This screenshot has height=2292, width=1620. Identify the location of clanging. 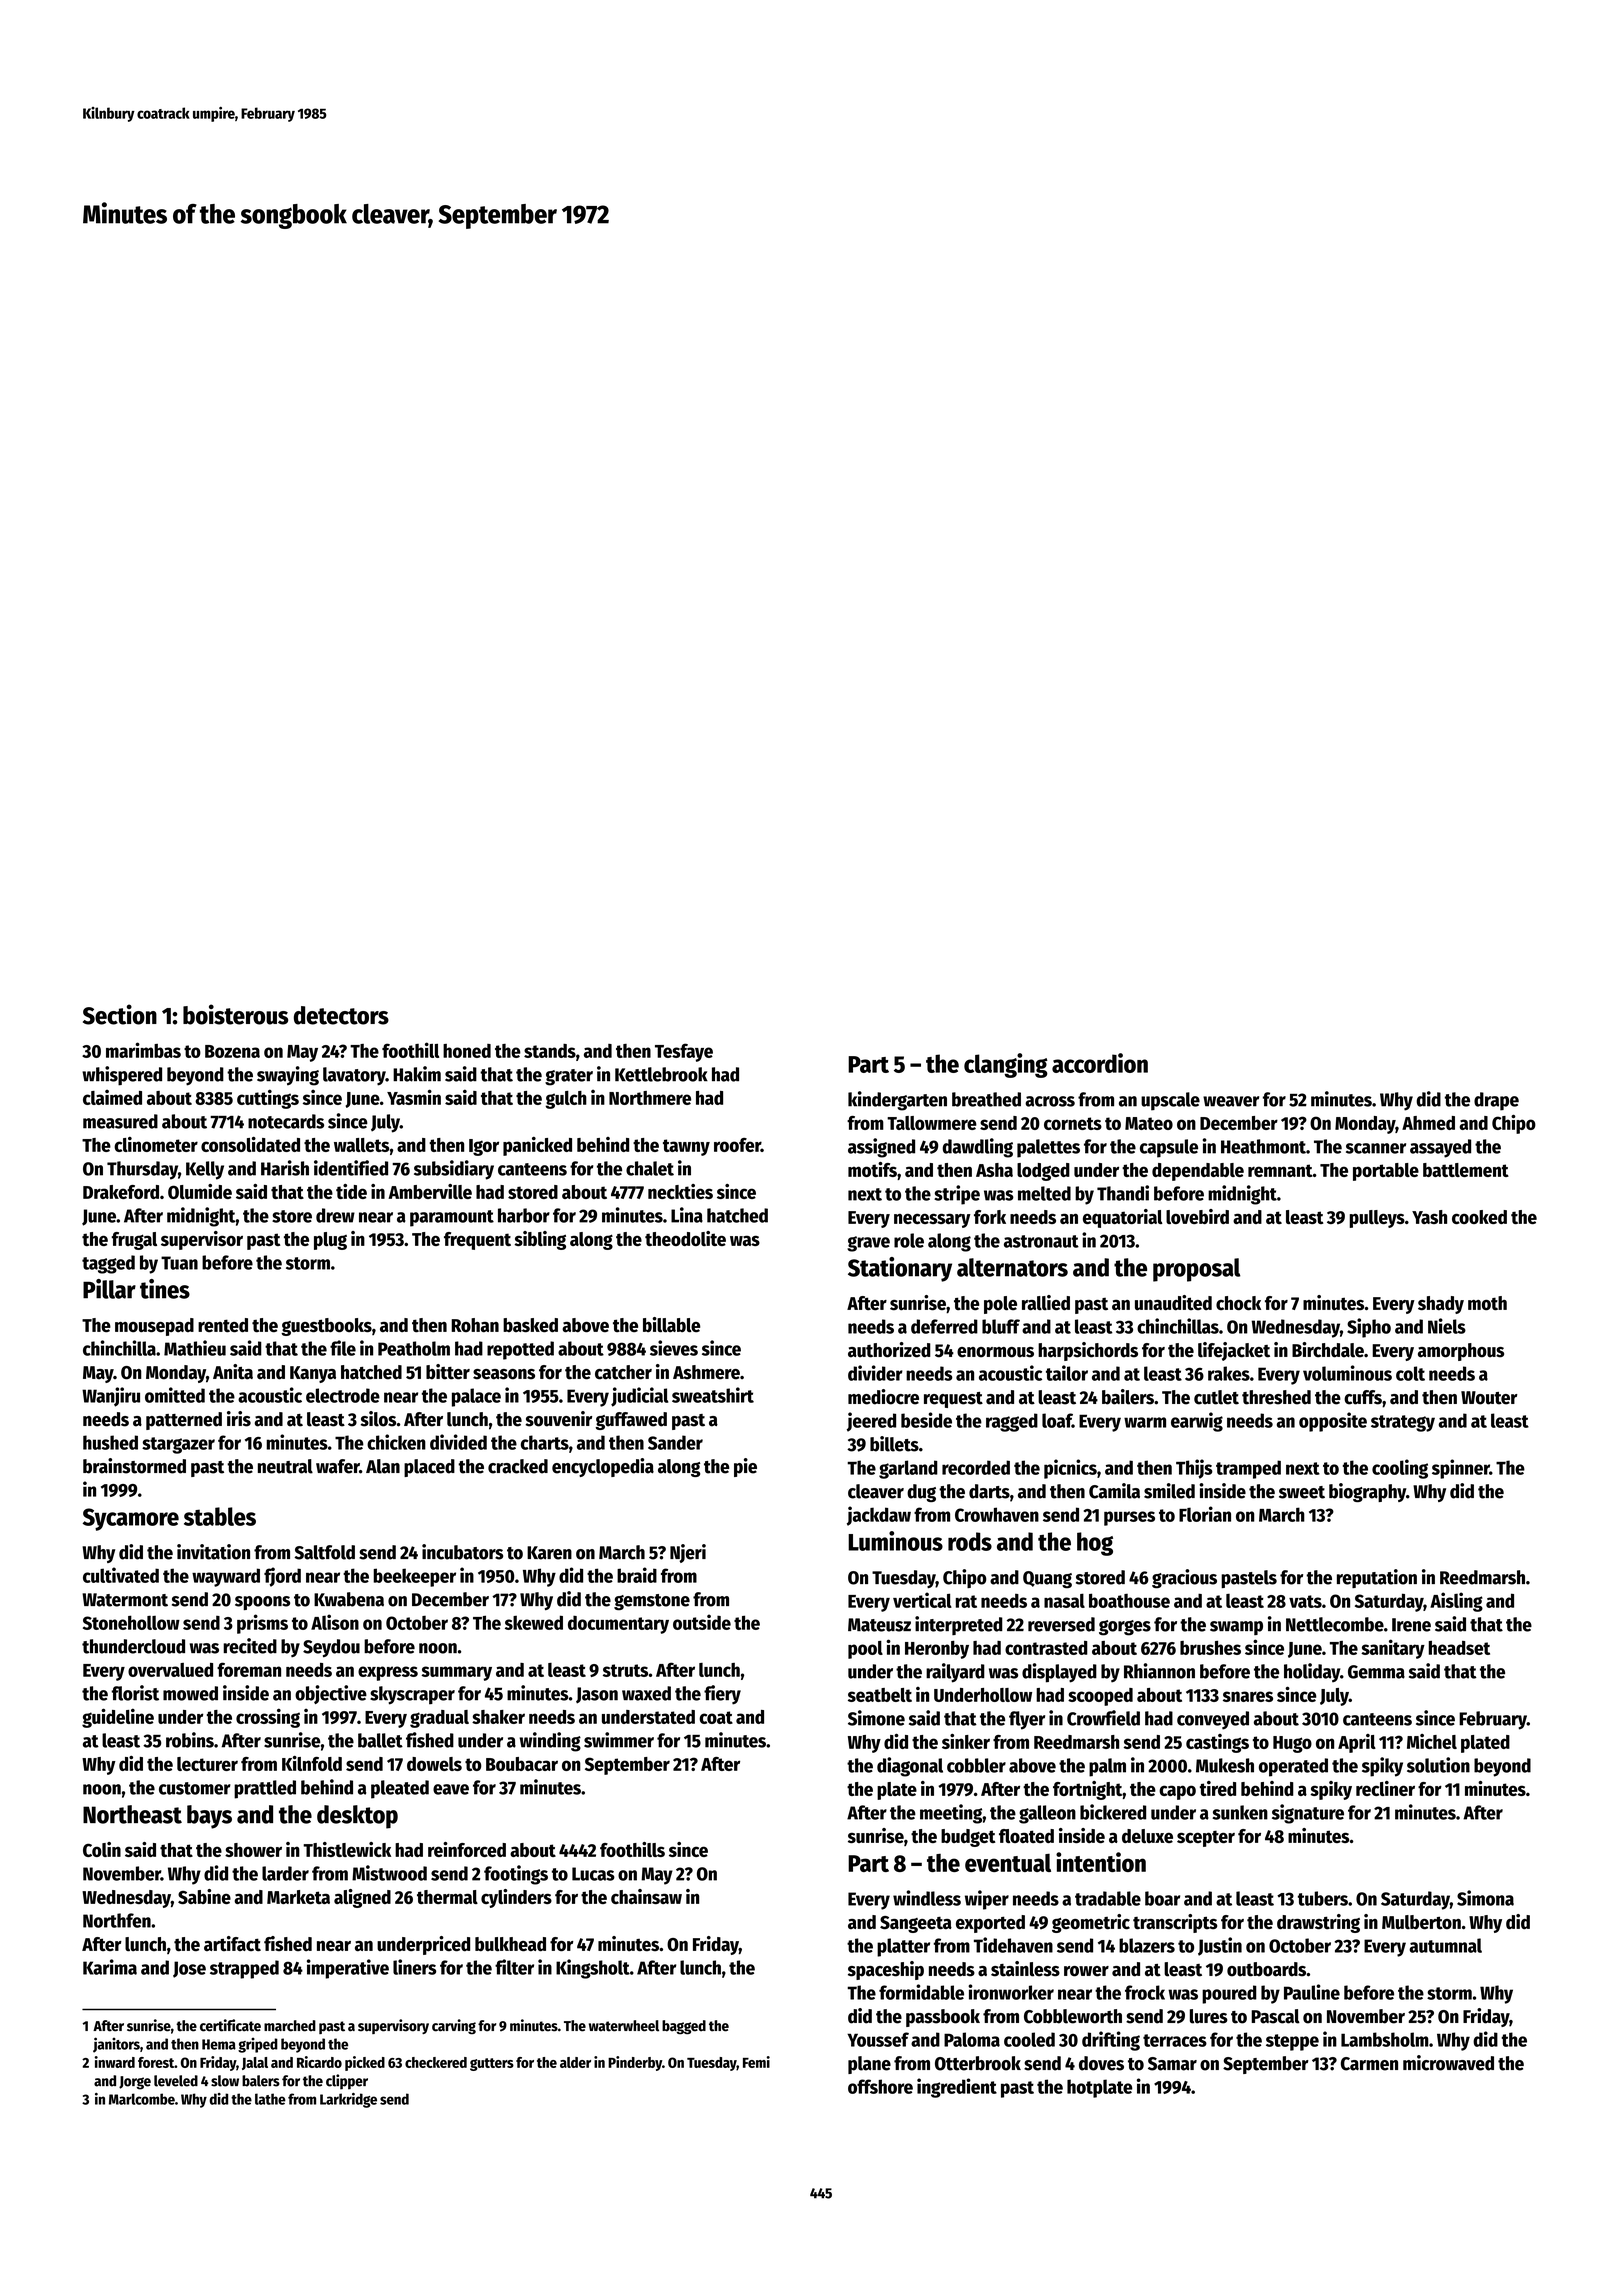
(1006, 1065).
